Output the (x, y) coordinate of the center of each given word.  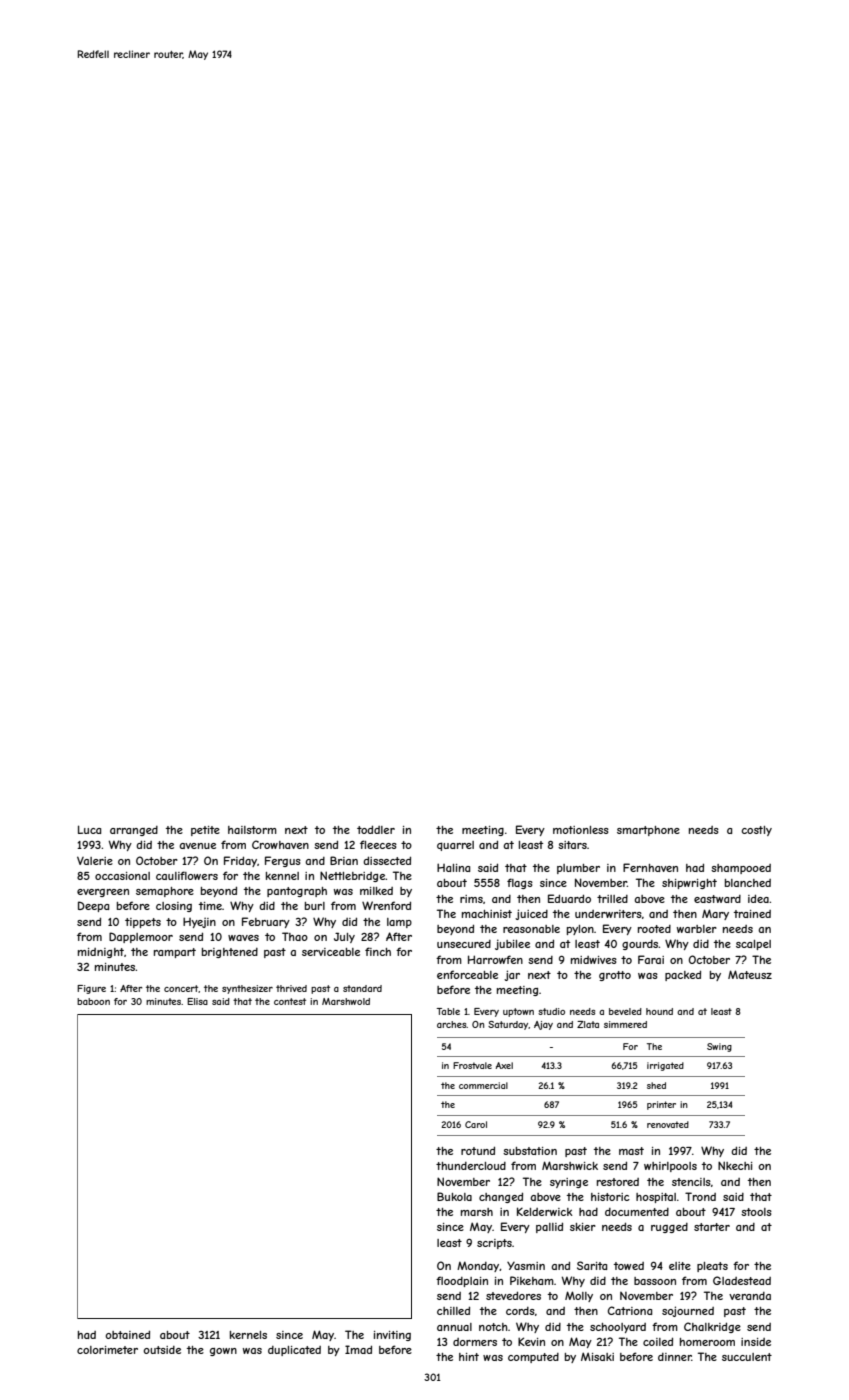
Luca (89, 829)
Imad (358, 1349)
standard (362, 988)
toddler (376, 829)
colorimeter (107, 1350)
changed (501, 1197)
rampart (175, 953)
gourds (640, 945)
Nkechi (735, 1165)
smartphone (648, 831)
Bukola (454, 1196)
